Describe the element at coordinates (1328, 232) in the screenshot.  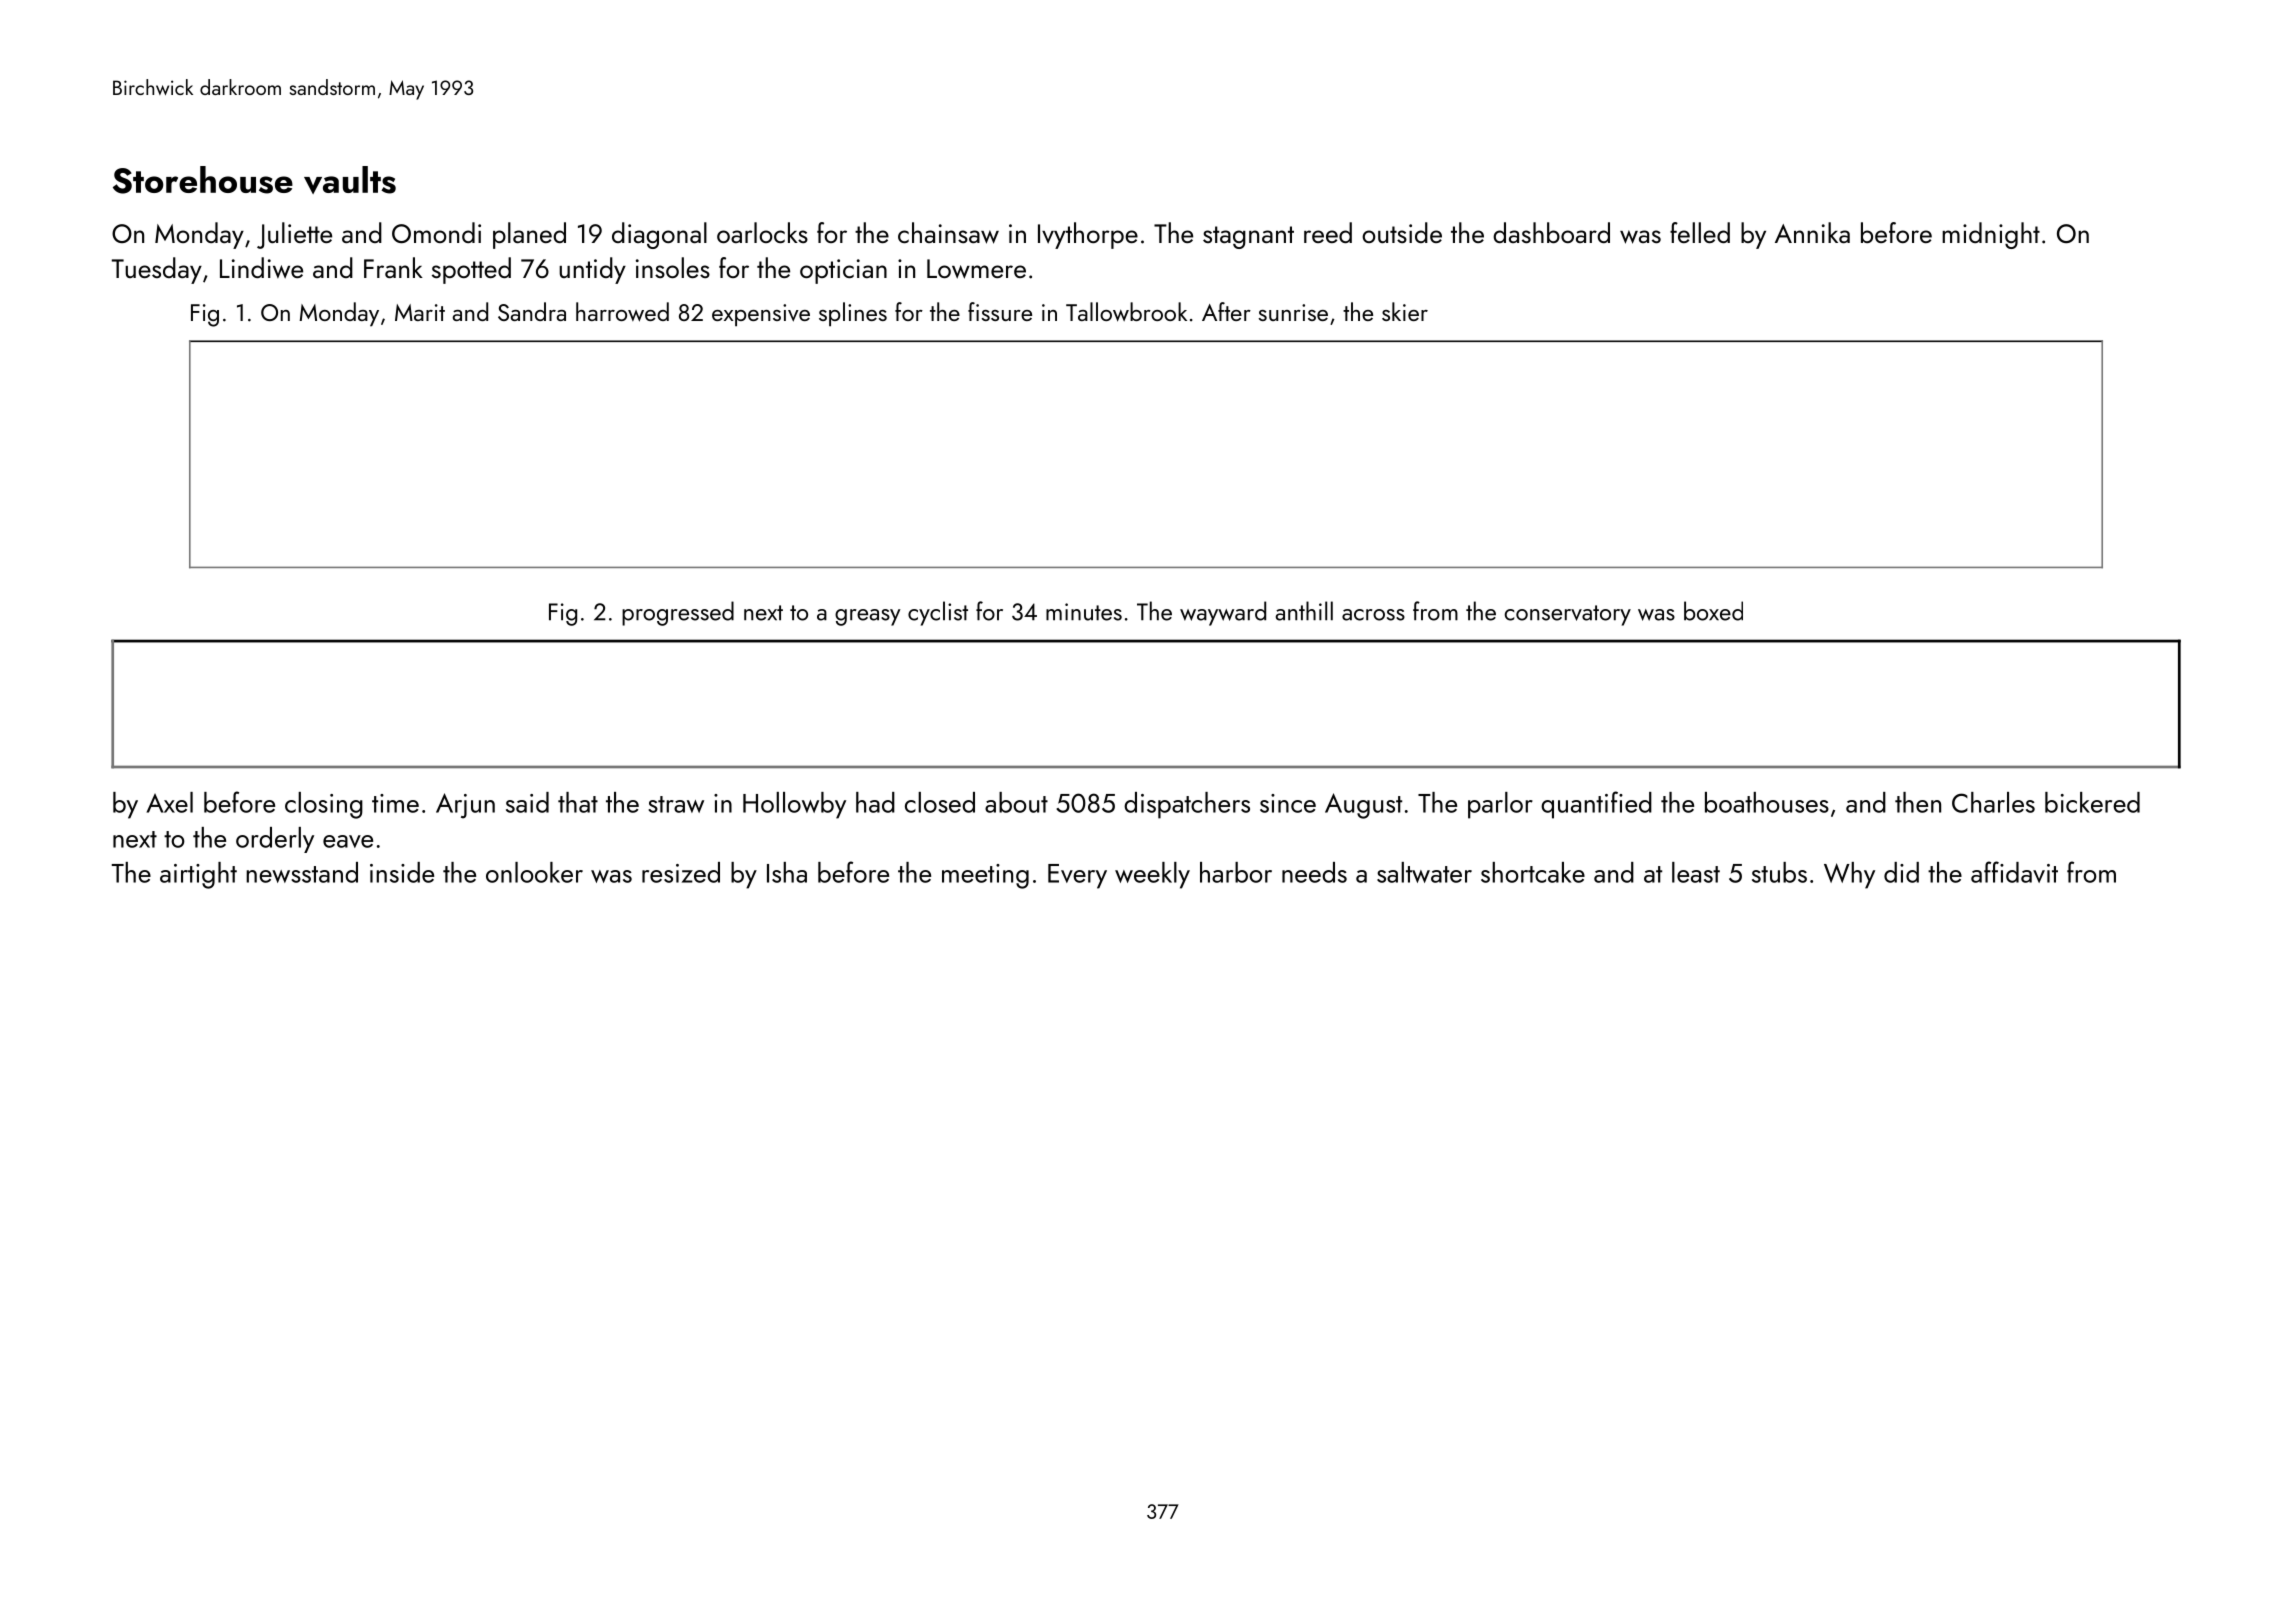
I see `reed` at that location.
